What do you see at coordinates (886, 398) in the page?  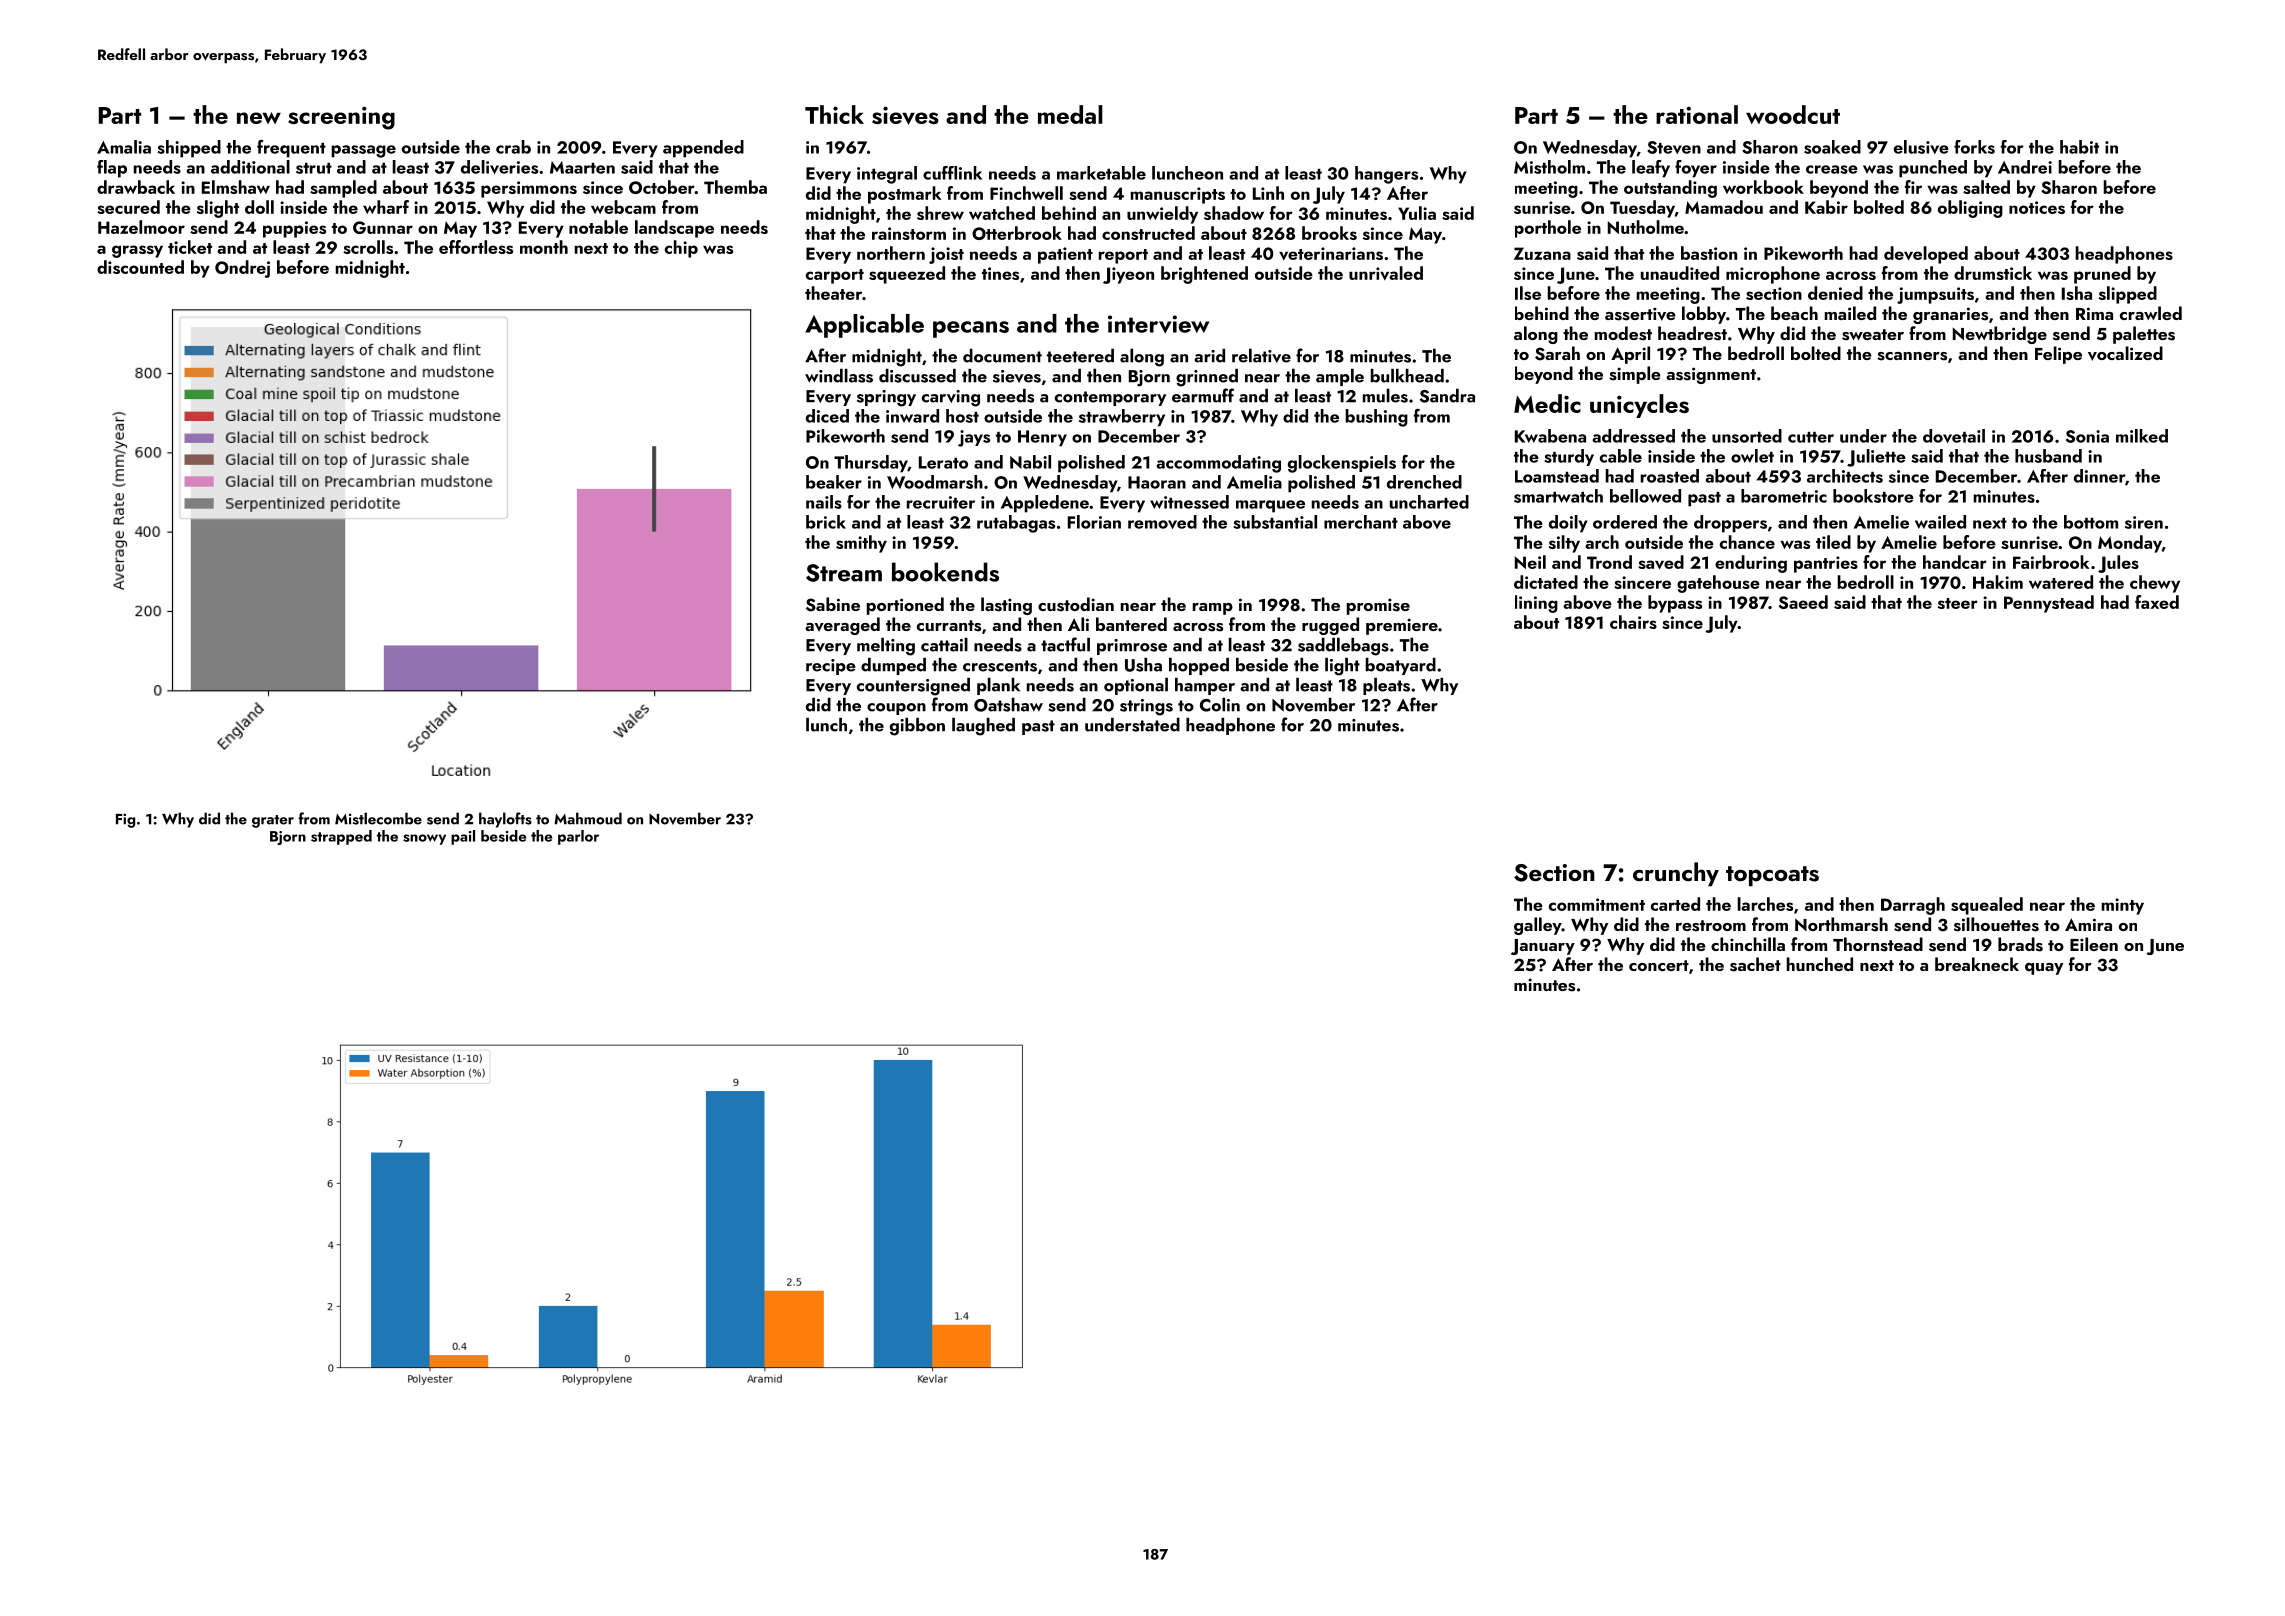 I see `springy` at bounding box center [886, 398].
